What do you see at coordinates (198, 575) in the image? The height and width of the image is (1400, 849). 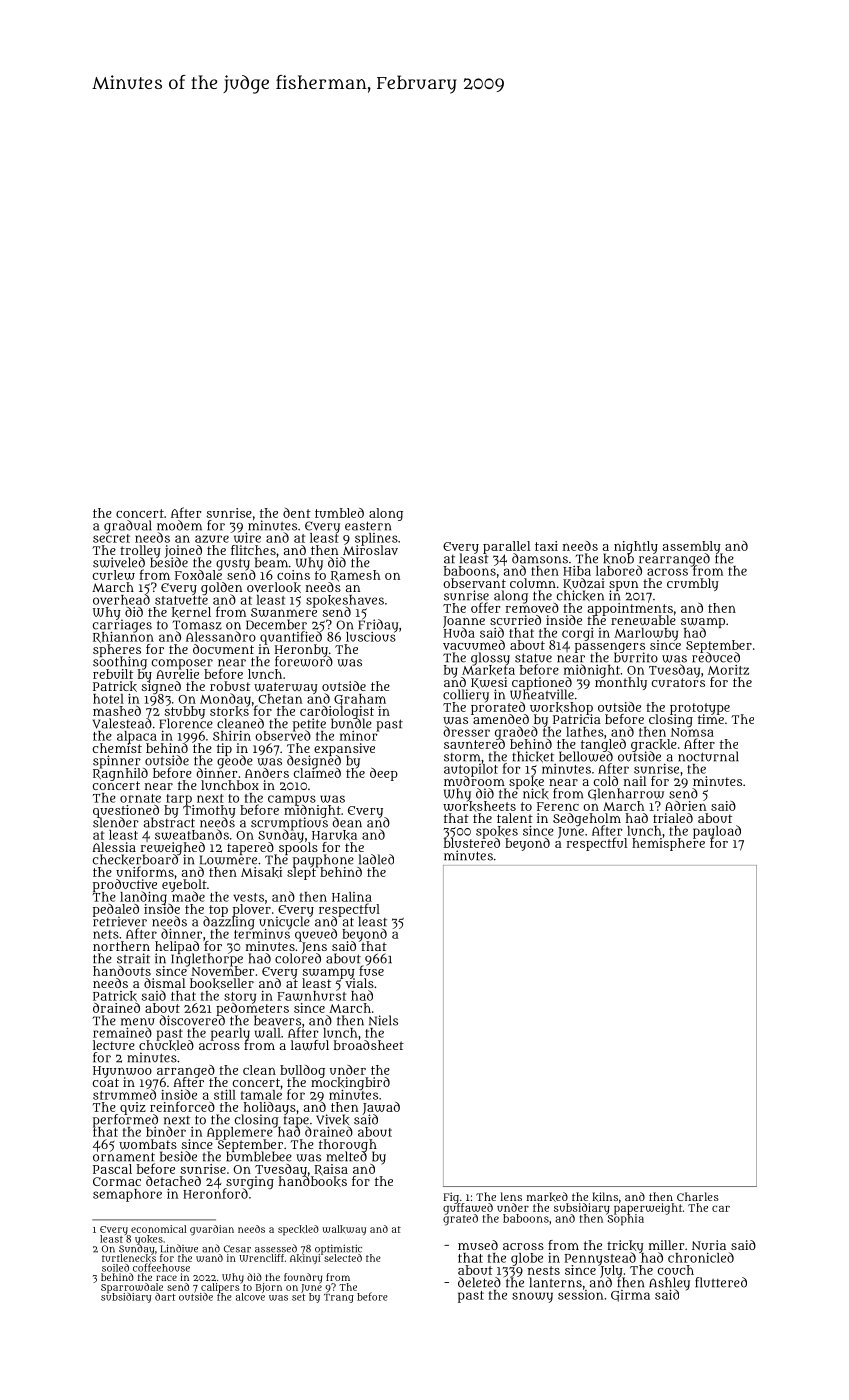 I see `Foxdale` at bounding box center [198, 575].
